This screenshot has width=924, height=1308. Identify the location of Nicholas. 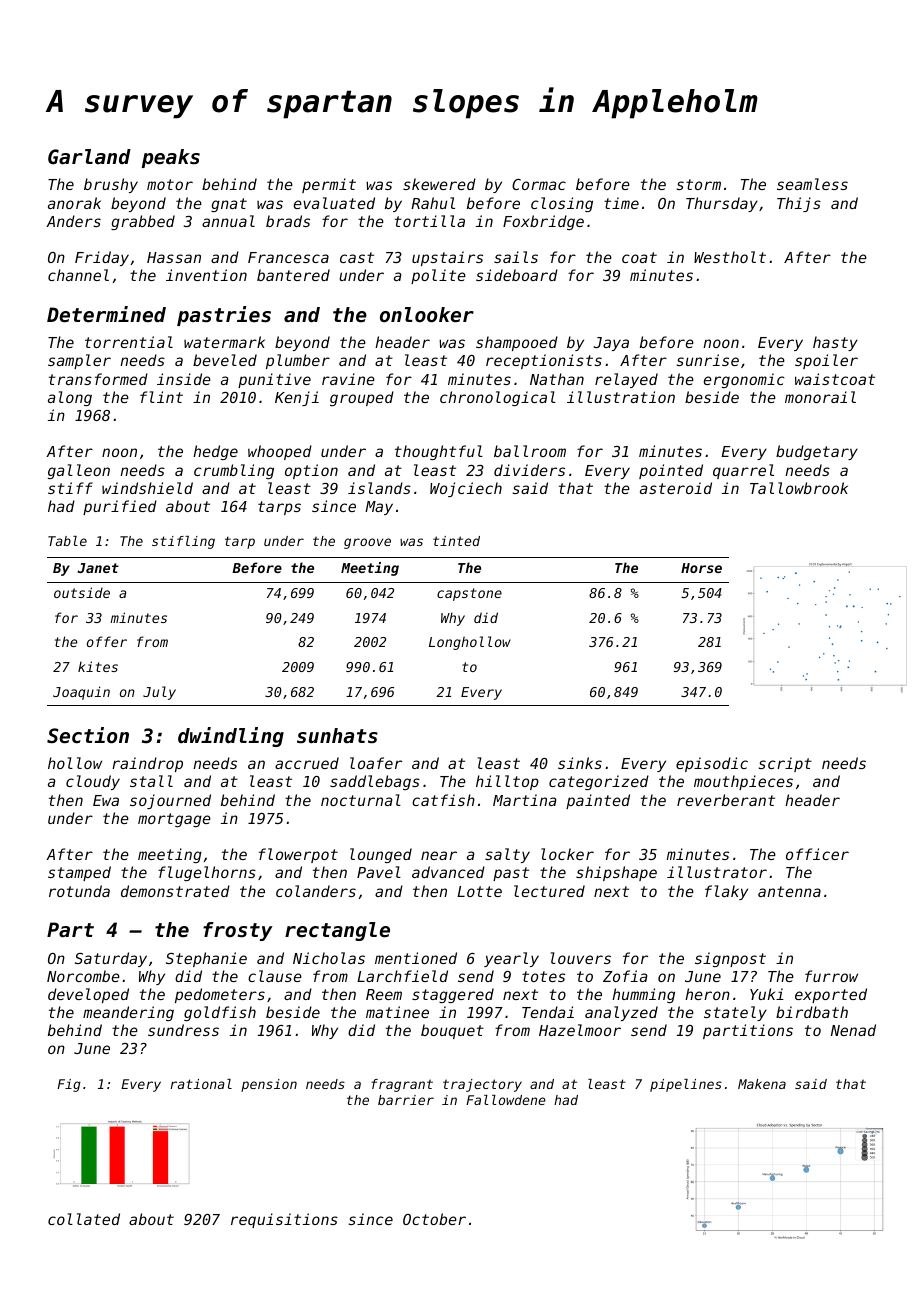
(329, 958).
